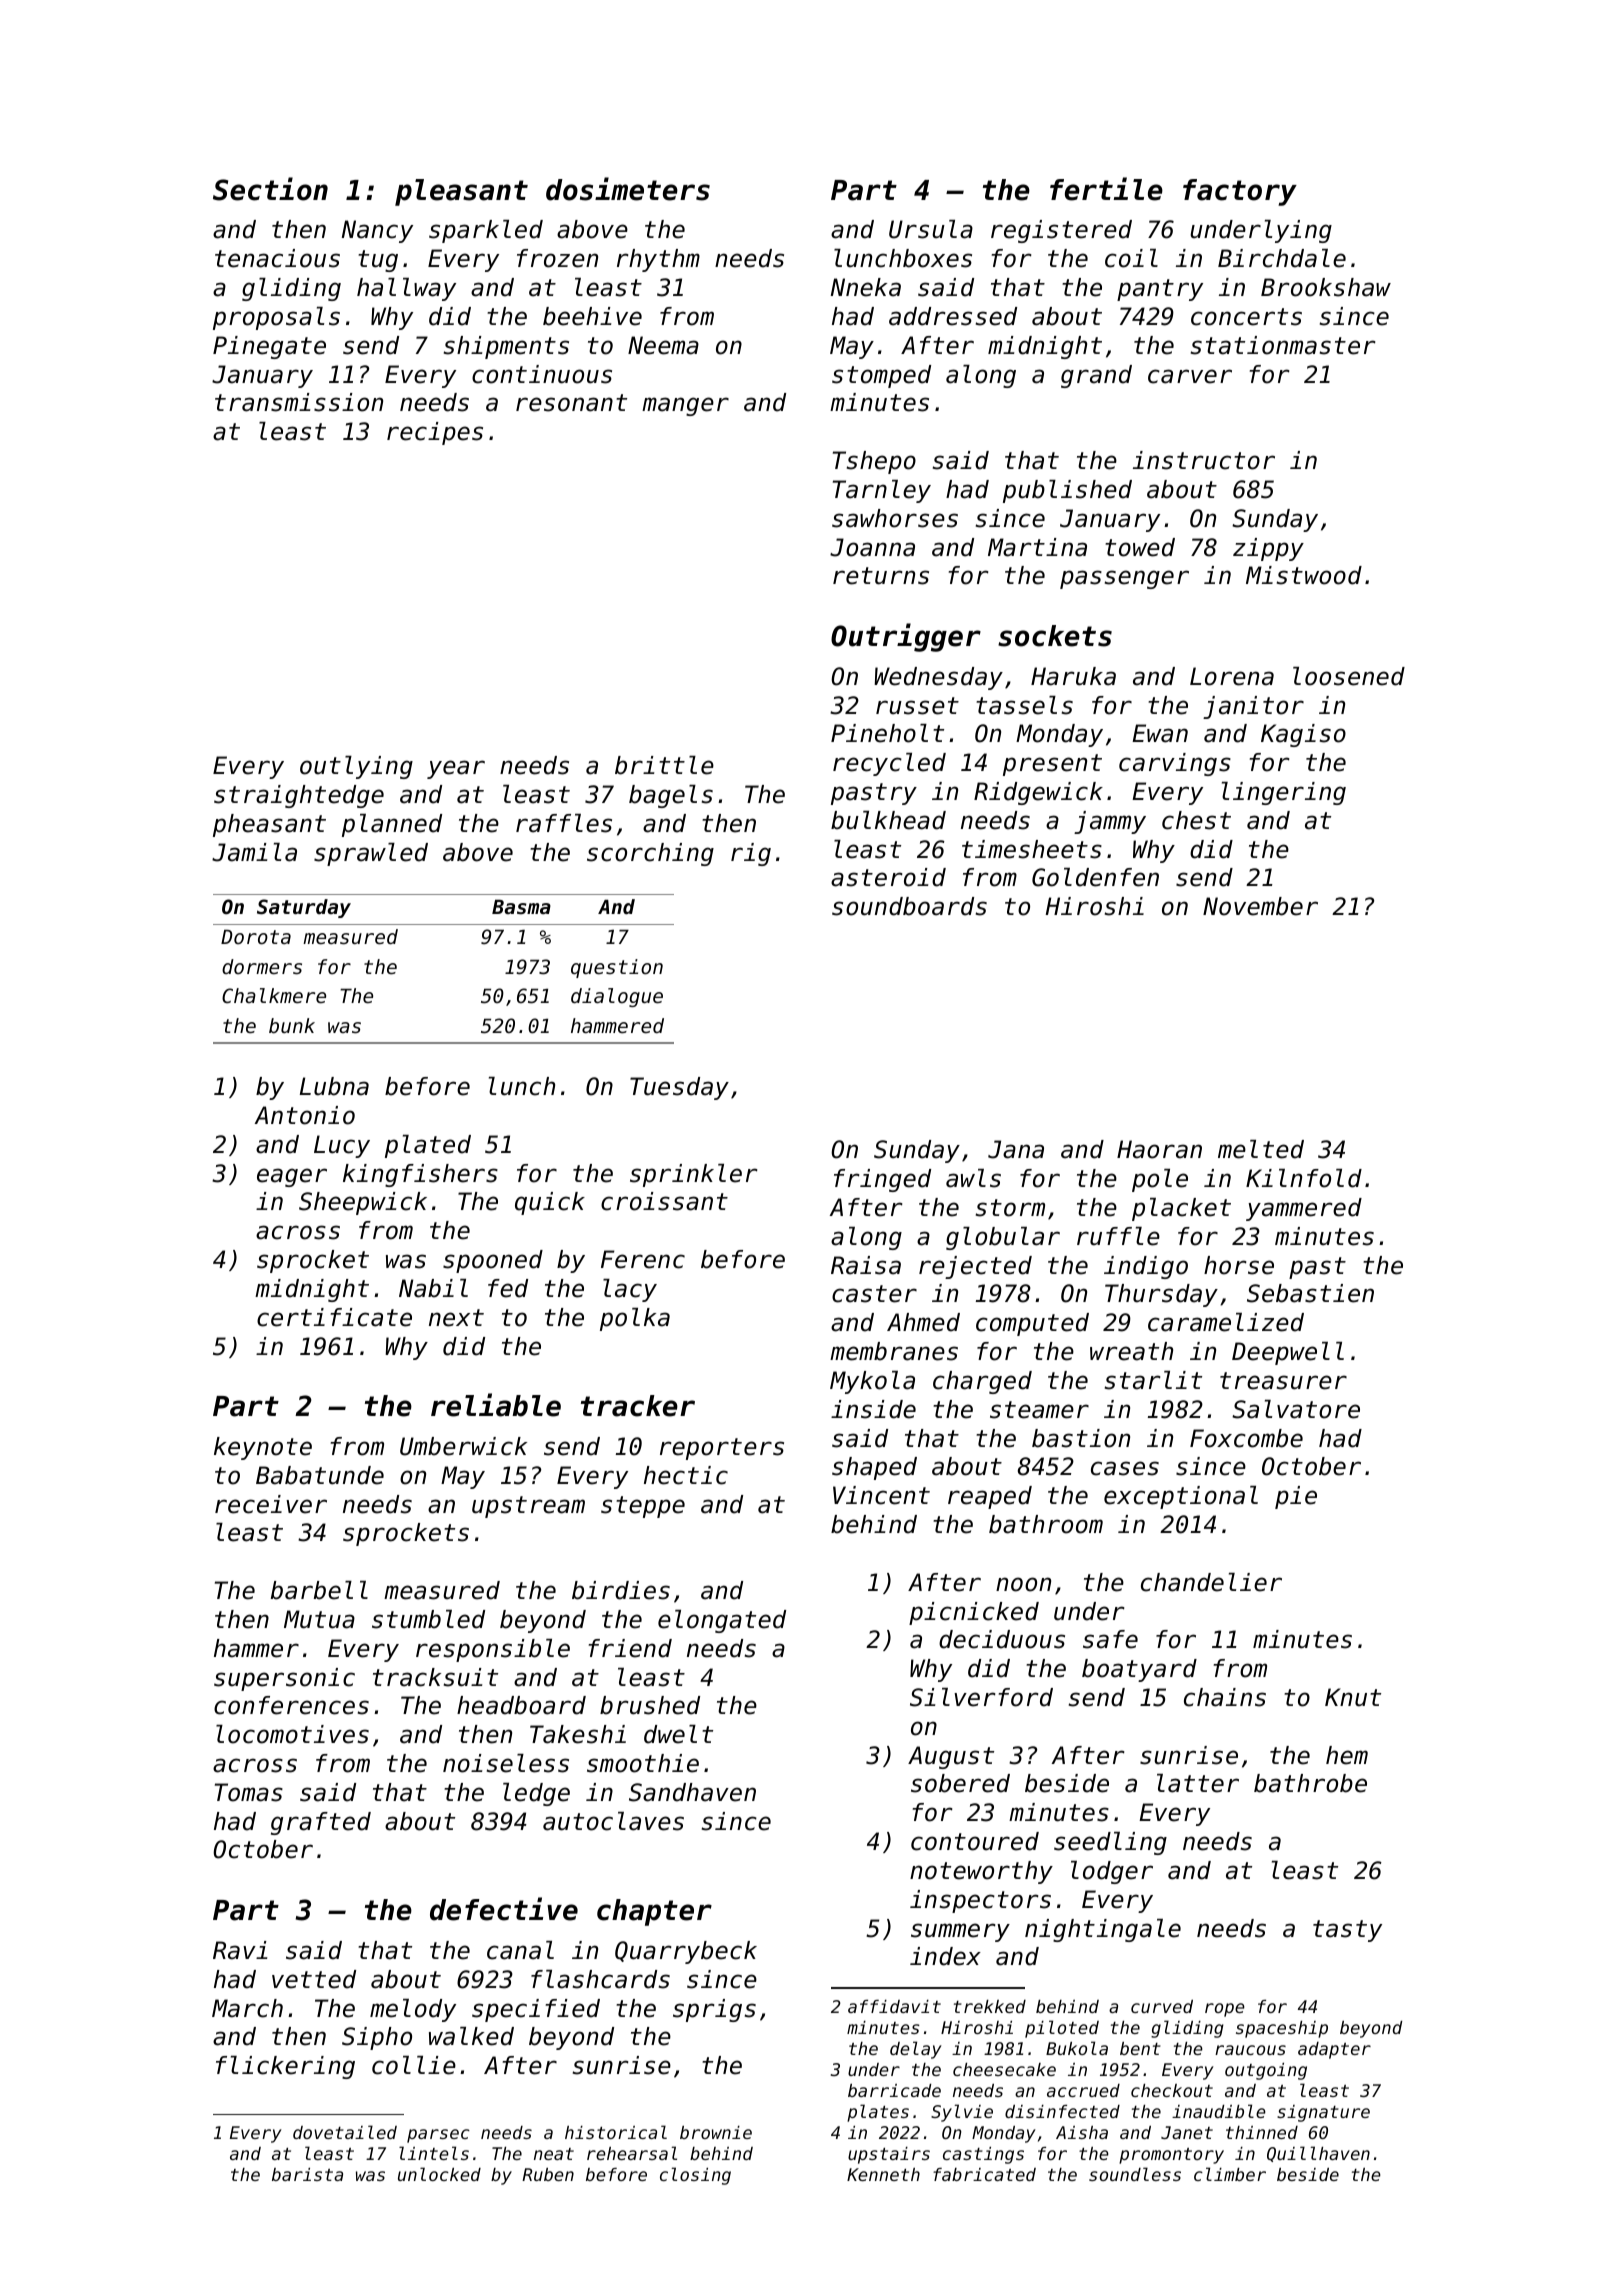 The image size is (1620, 2292). What do you see at coordinates (881, 1495) in the page?
I see `Vincent` at bounding box center [881, 1495].
